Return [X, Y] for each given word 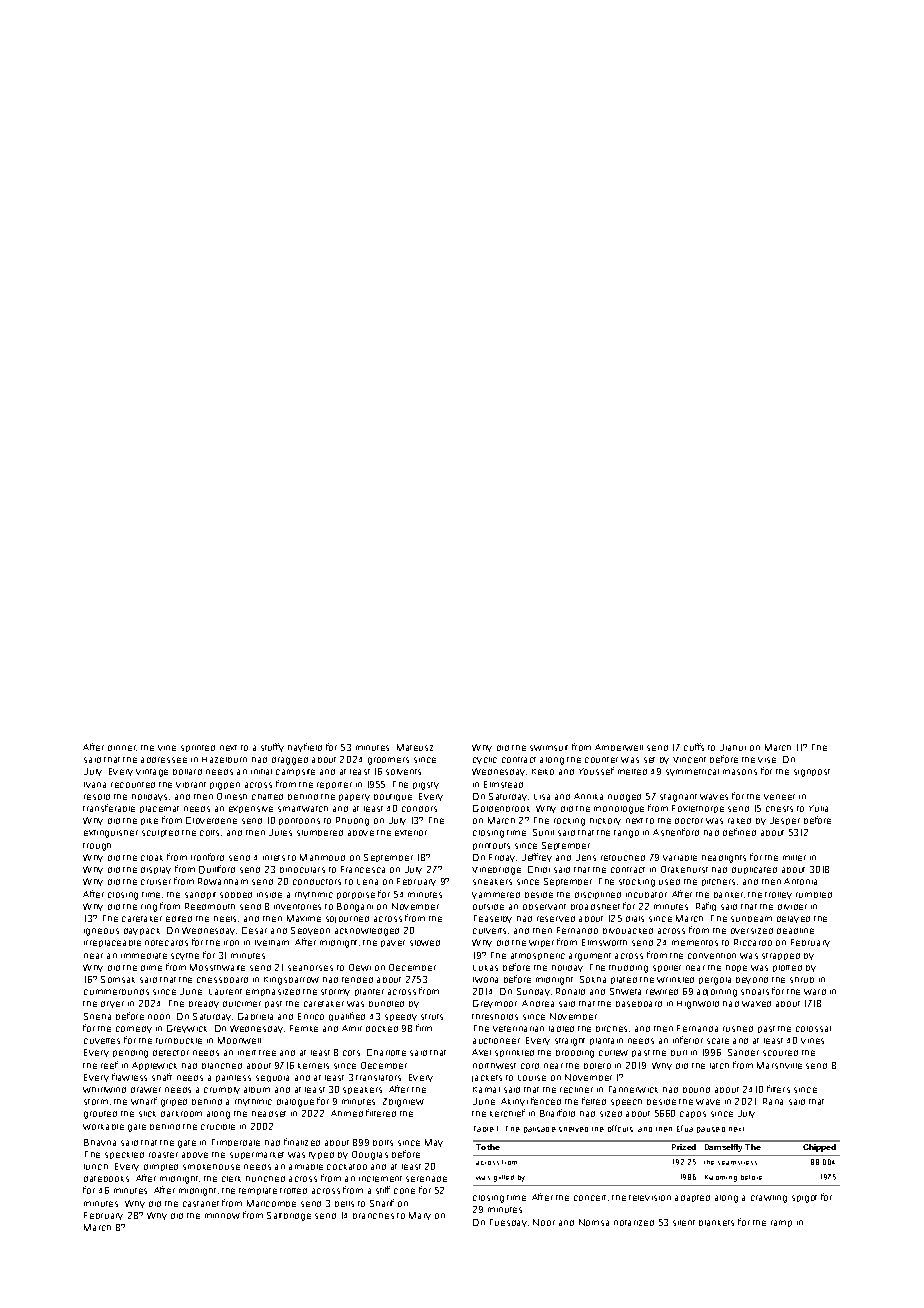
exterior [411, 833]
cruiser [156, 882]
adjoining [717, 993]
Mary [420, 1216]
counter [601, 760]
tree [267, 1053]
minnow [222, 1216]
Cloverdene [211, 820]
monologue [619, 810]
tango [626, 834]
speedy [401, 1017]
